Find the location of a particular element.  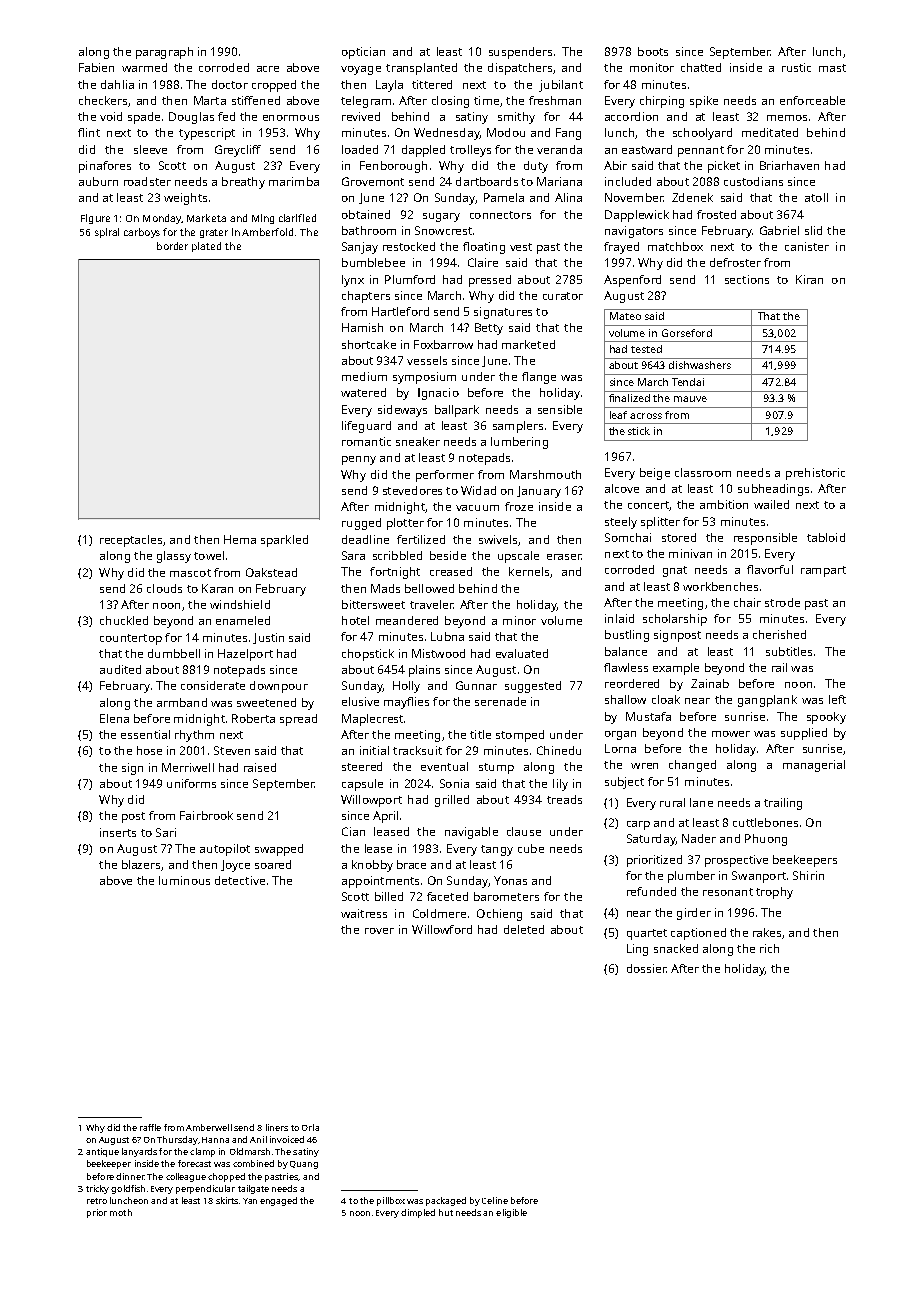

refunded is located at coordinates (651, 891).
